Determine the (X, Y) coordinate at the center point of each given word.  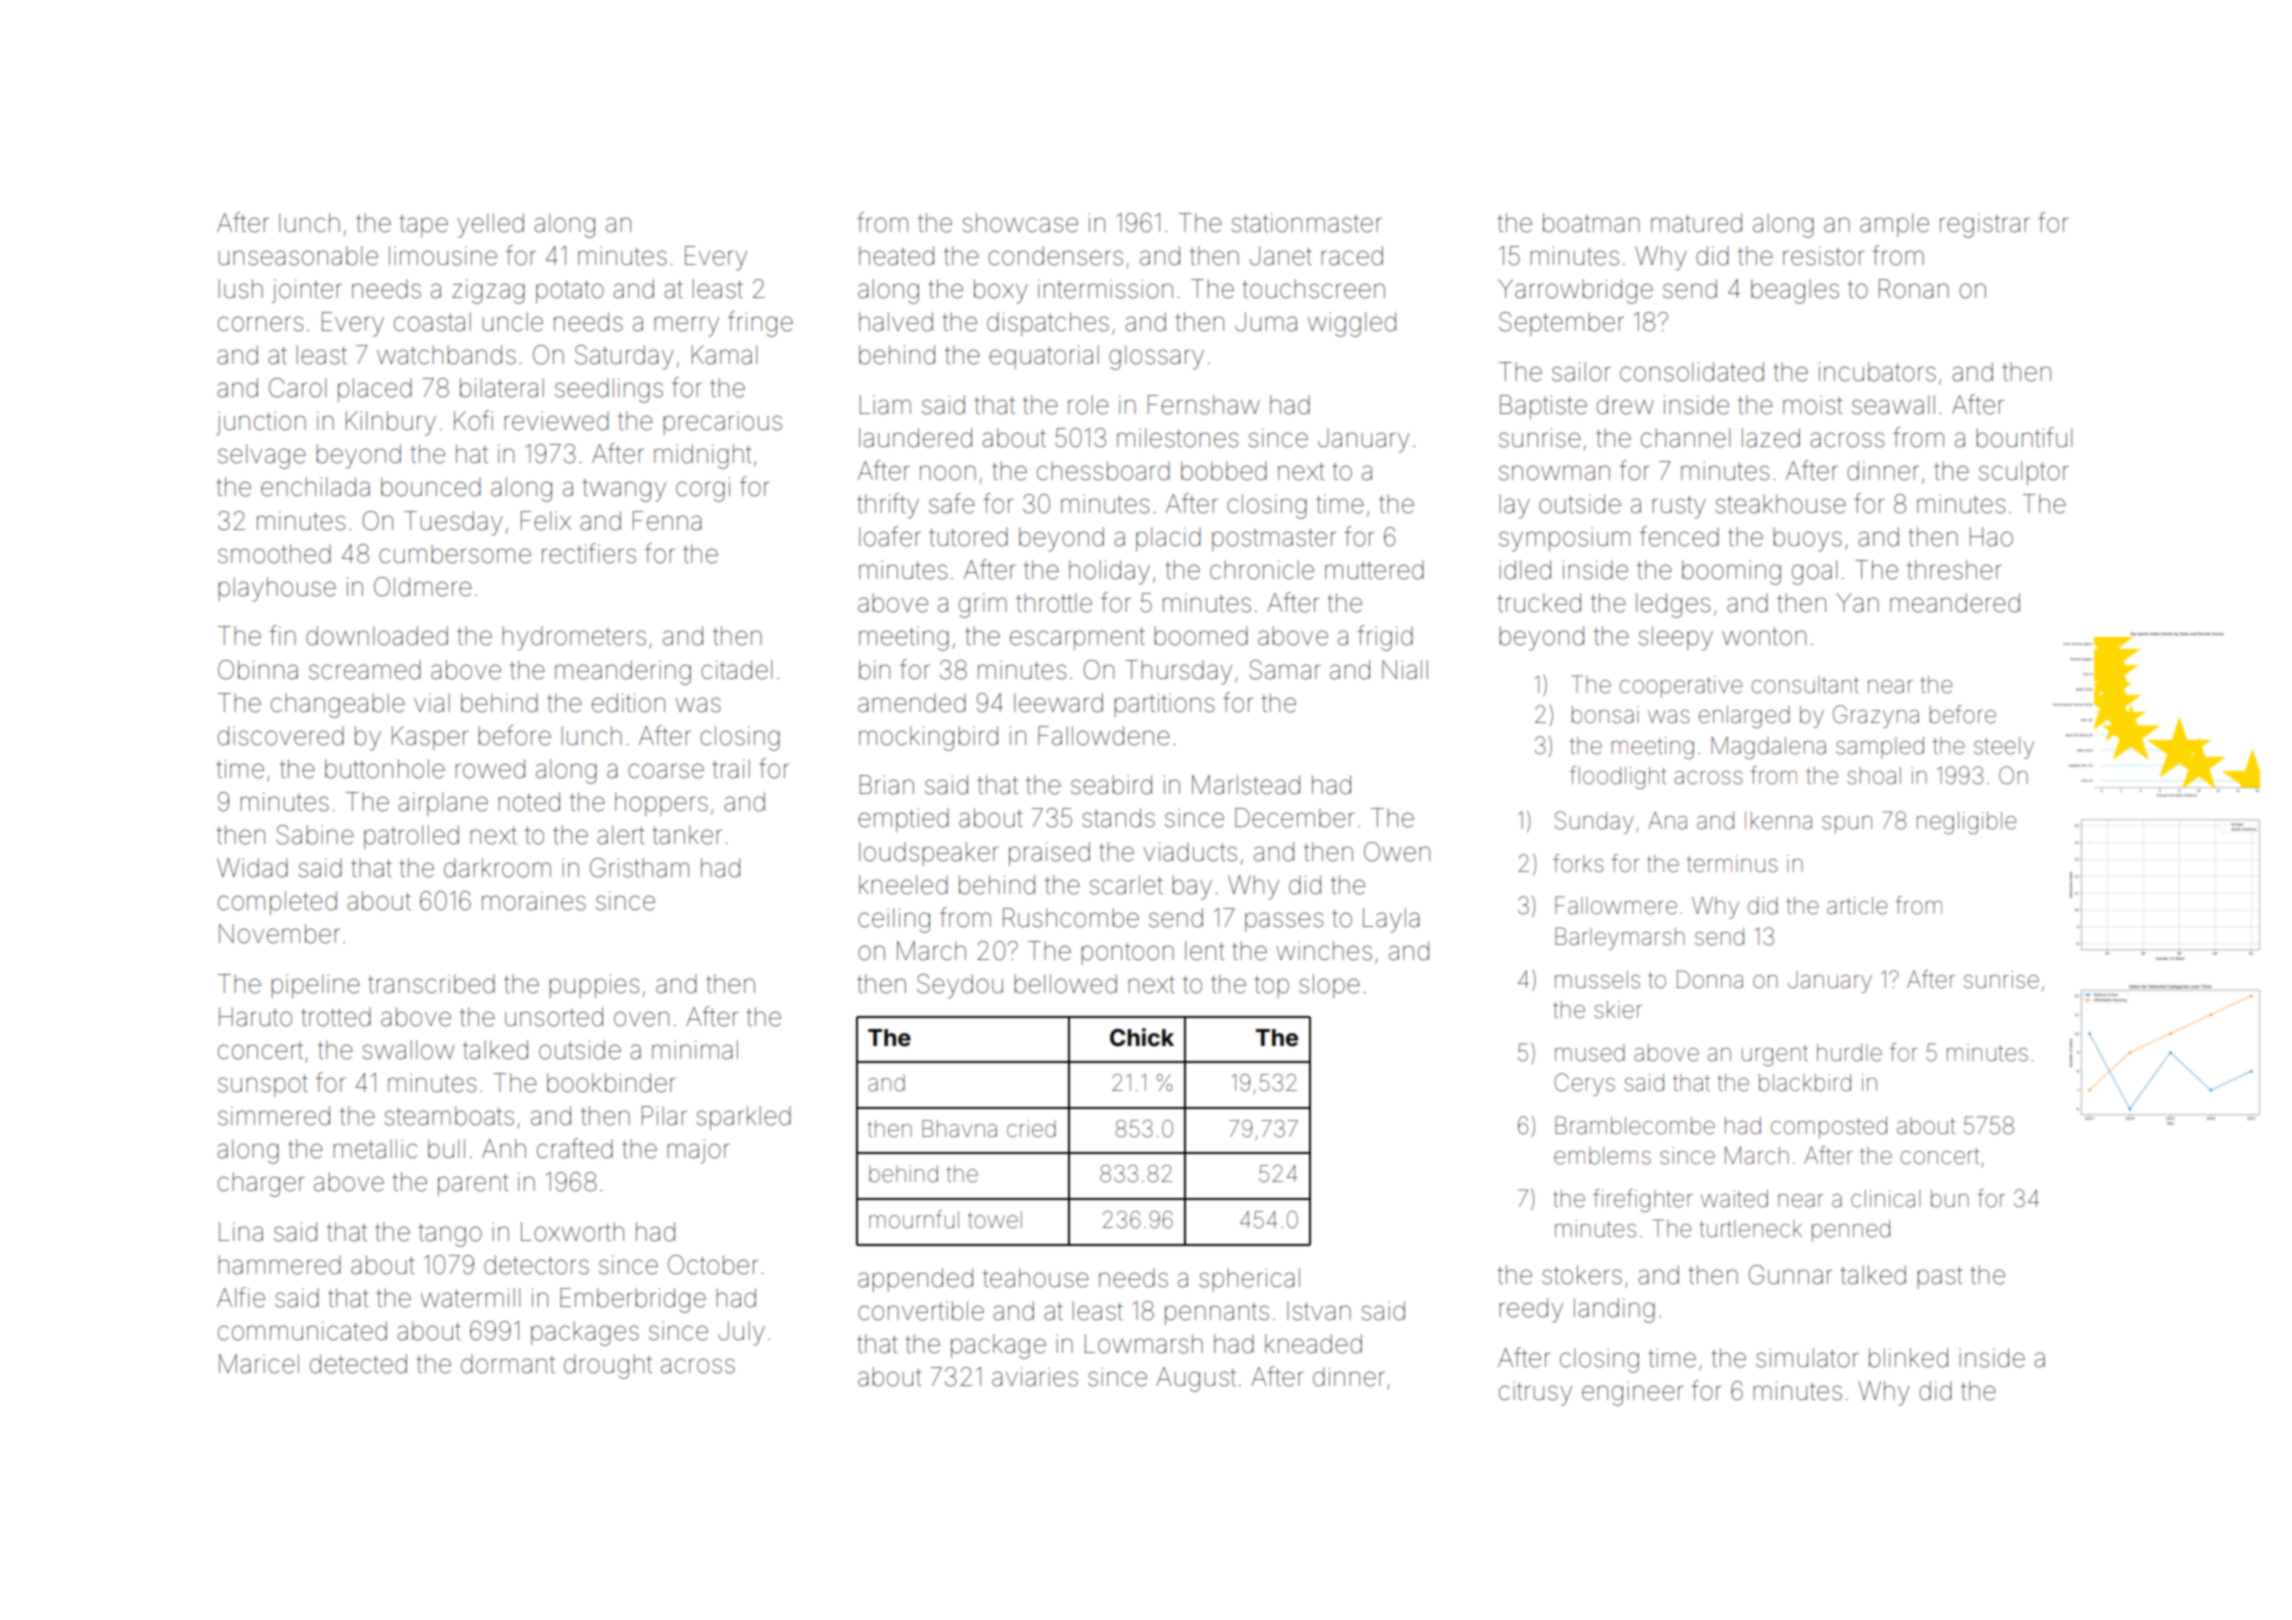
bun (1950, 1199)
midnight (702, 456)
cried (1031, 1129)
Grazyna (1876, 716)
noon (948, 473)
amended (912, 703)
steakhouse (1781, 504)
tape (423, 226)
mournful (914, 1219)
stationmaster (1307, 223)
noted (529, 802)
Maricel (259, 1364)
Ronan (1914, 289)
